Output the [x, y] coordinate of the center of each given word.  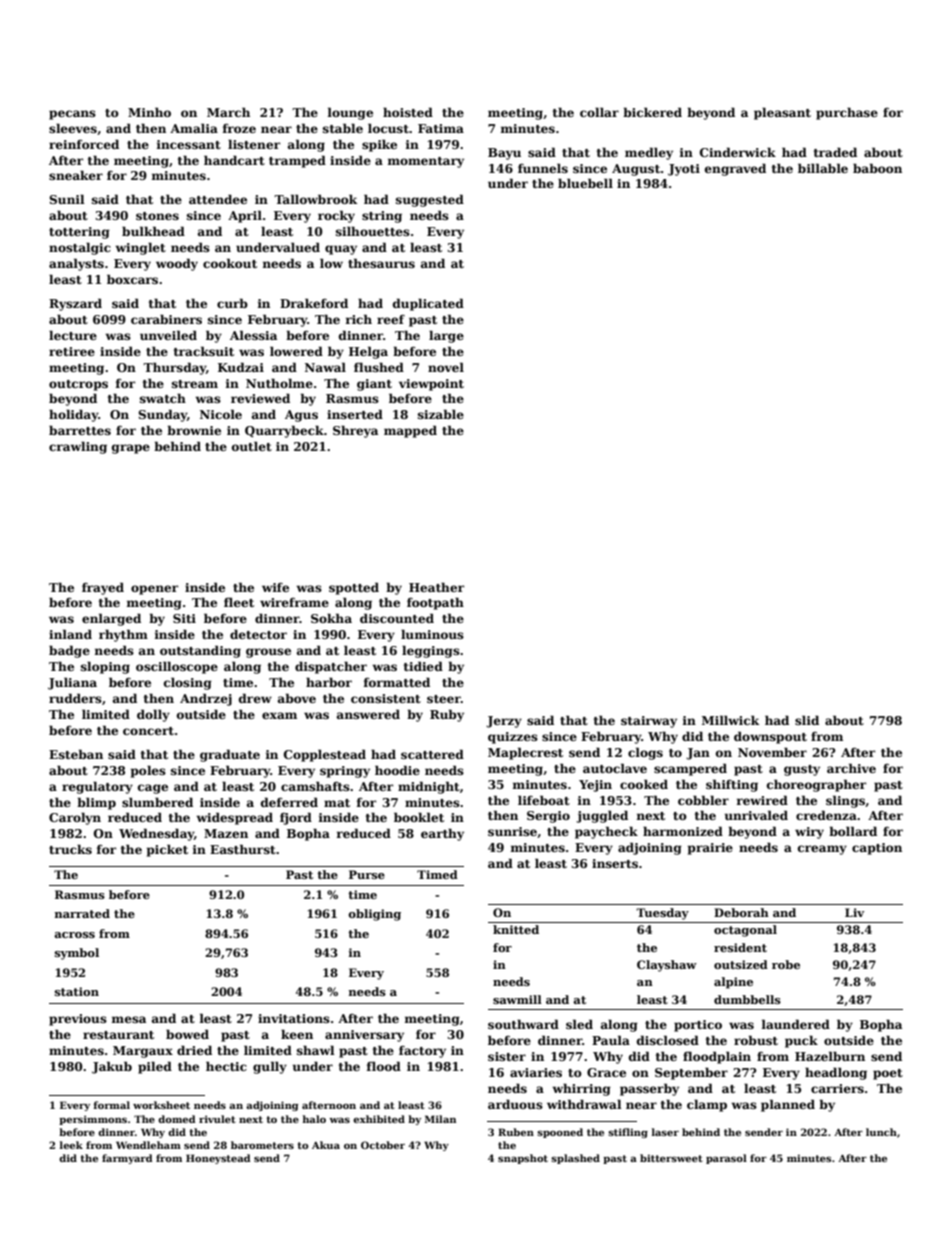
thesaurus [381, 263]
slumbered [157, 802]
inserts [615, 863]
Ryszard [75, 304]
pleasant [782, 113]
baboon [877, 168]
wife [275, 587]
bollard [853, 831]
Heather [436, 587]
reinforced [84, 144]
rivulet [217, 1119]
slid [807, 720]
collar [599, 112]
